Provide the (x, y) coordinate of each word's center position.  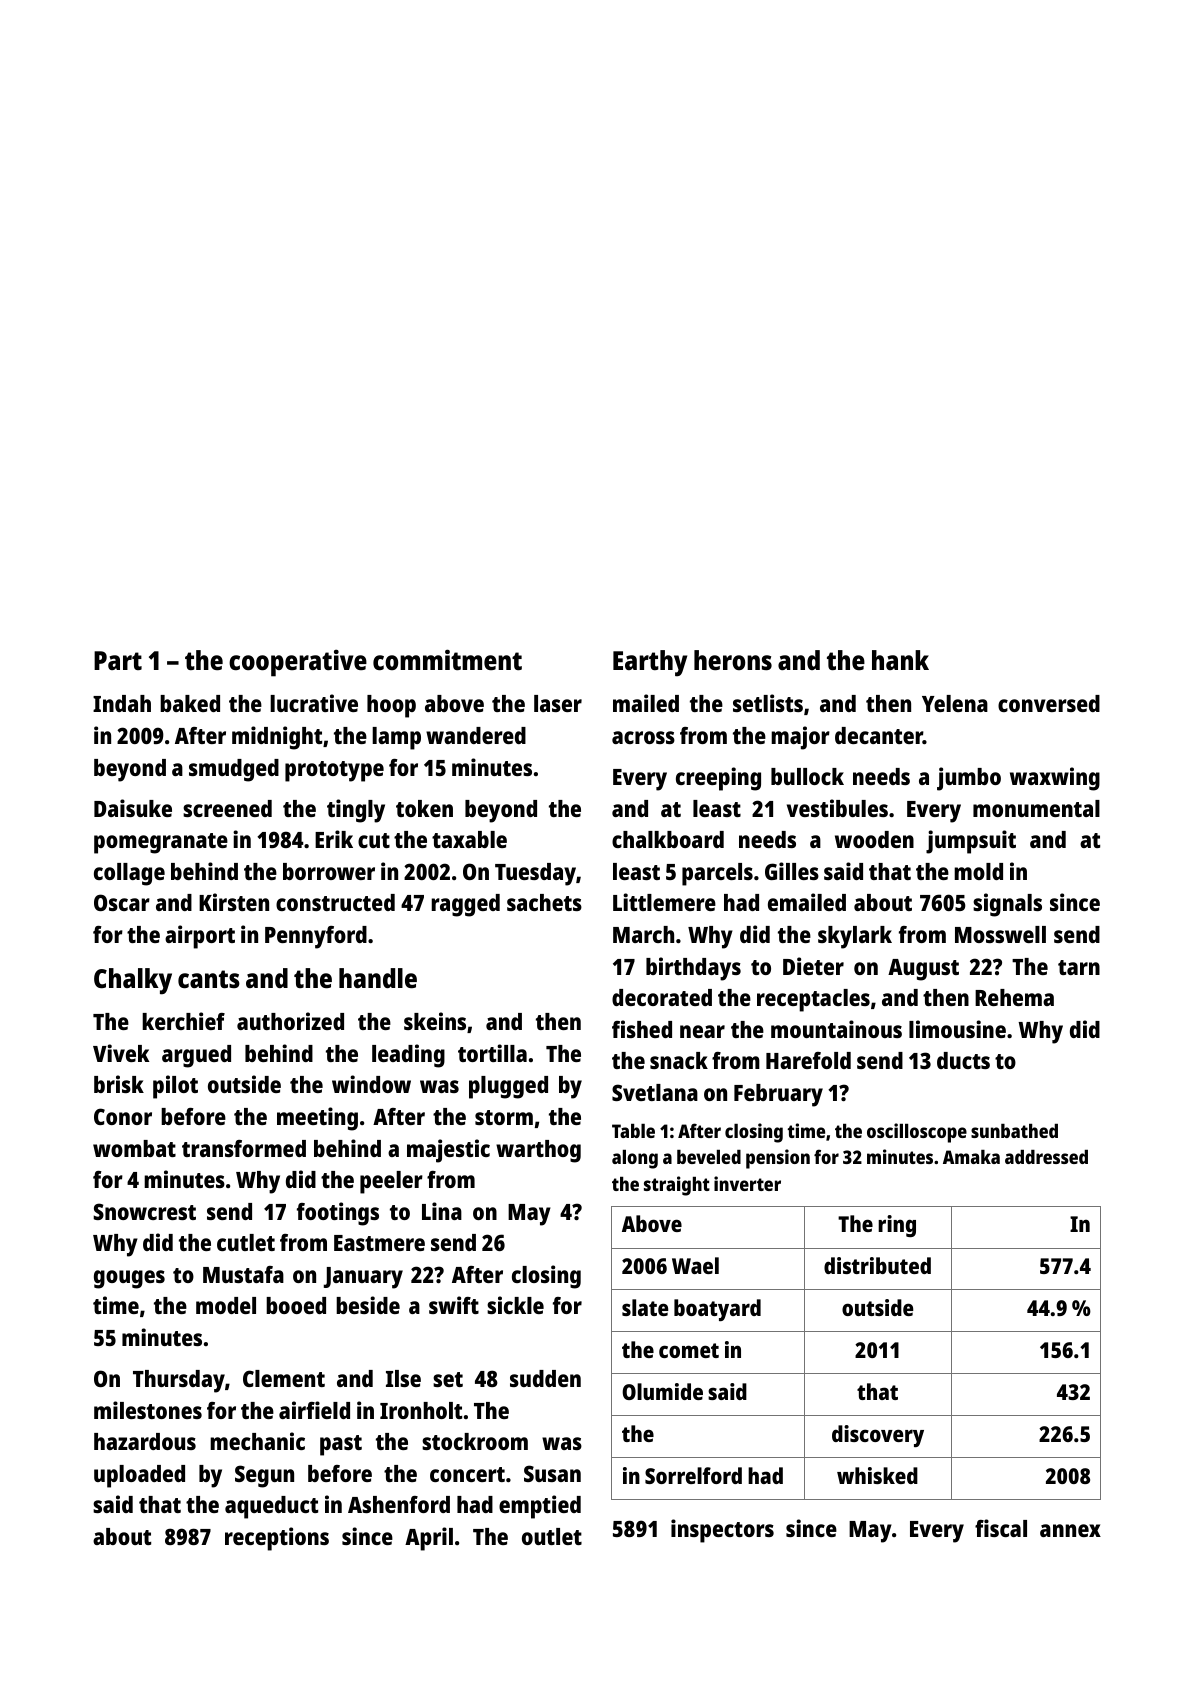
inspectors (722, 1531)
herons (733, 660)
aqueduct (271, 1507)
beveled (709, 1157)
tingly (356, 811)
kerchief (183, 1021)
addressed (1046, 1157)
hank (900, 660)
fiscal (1001, 1528)
